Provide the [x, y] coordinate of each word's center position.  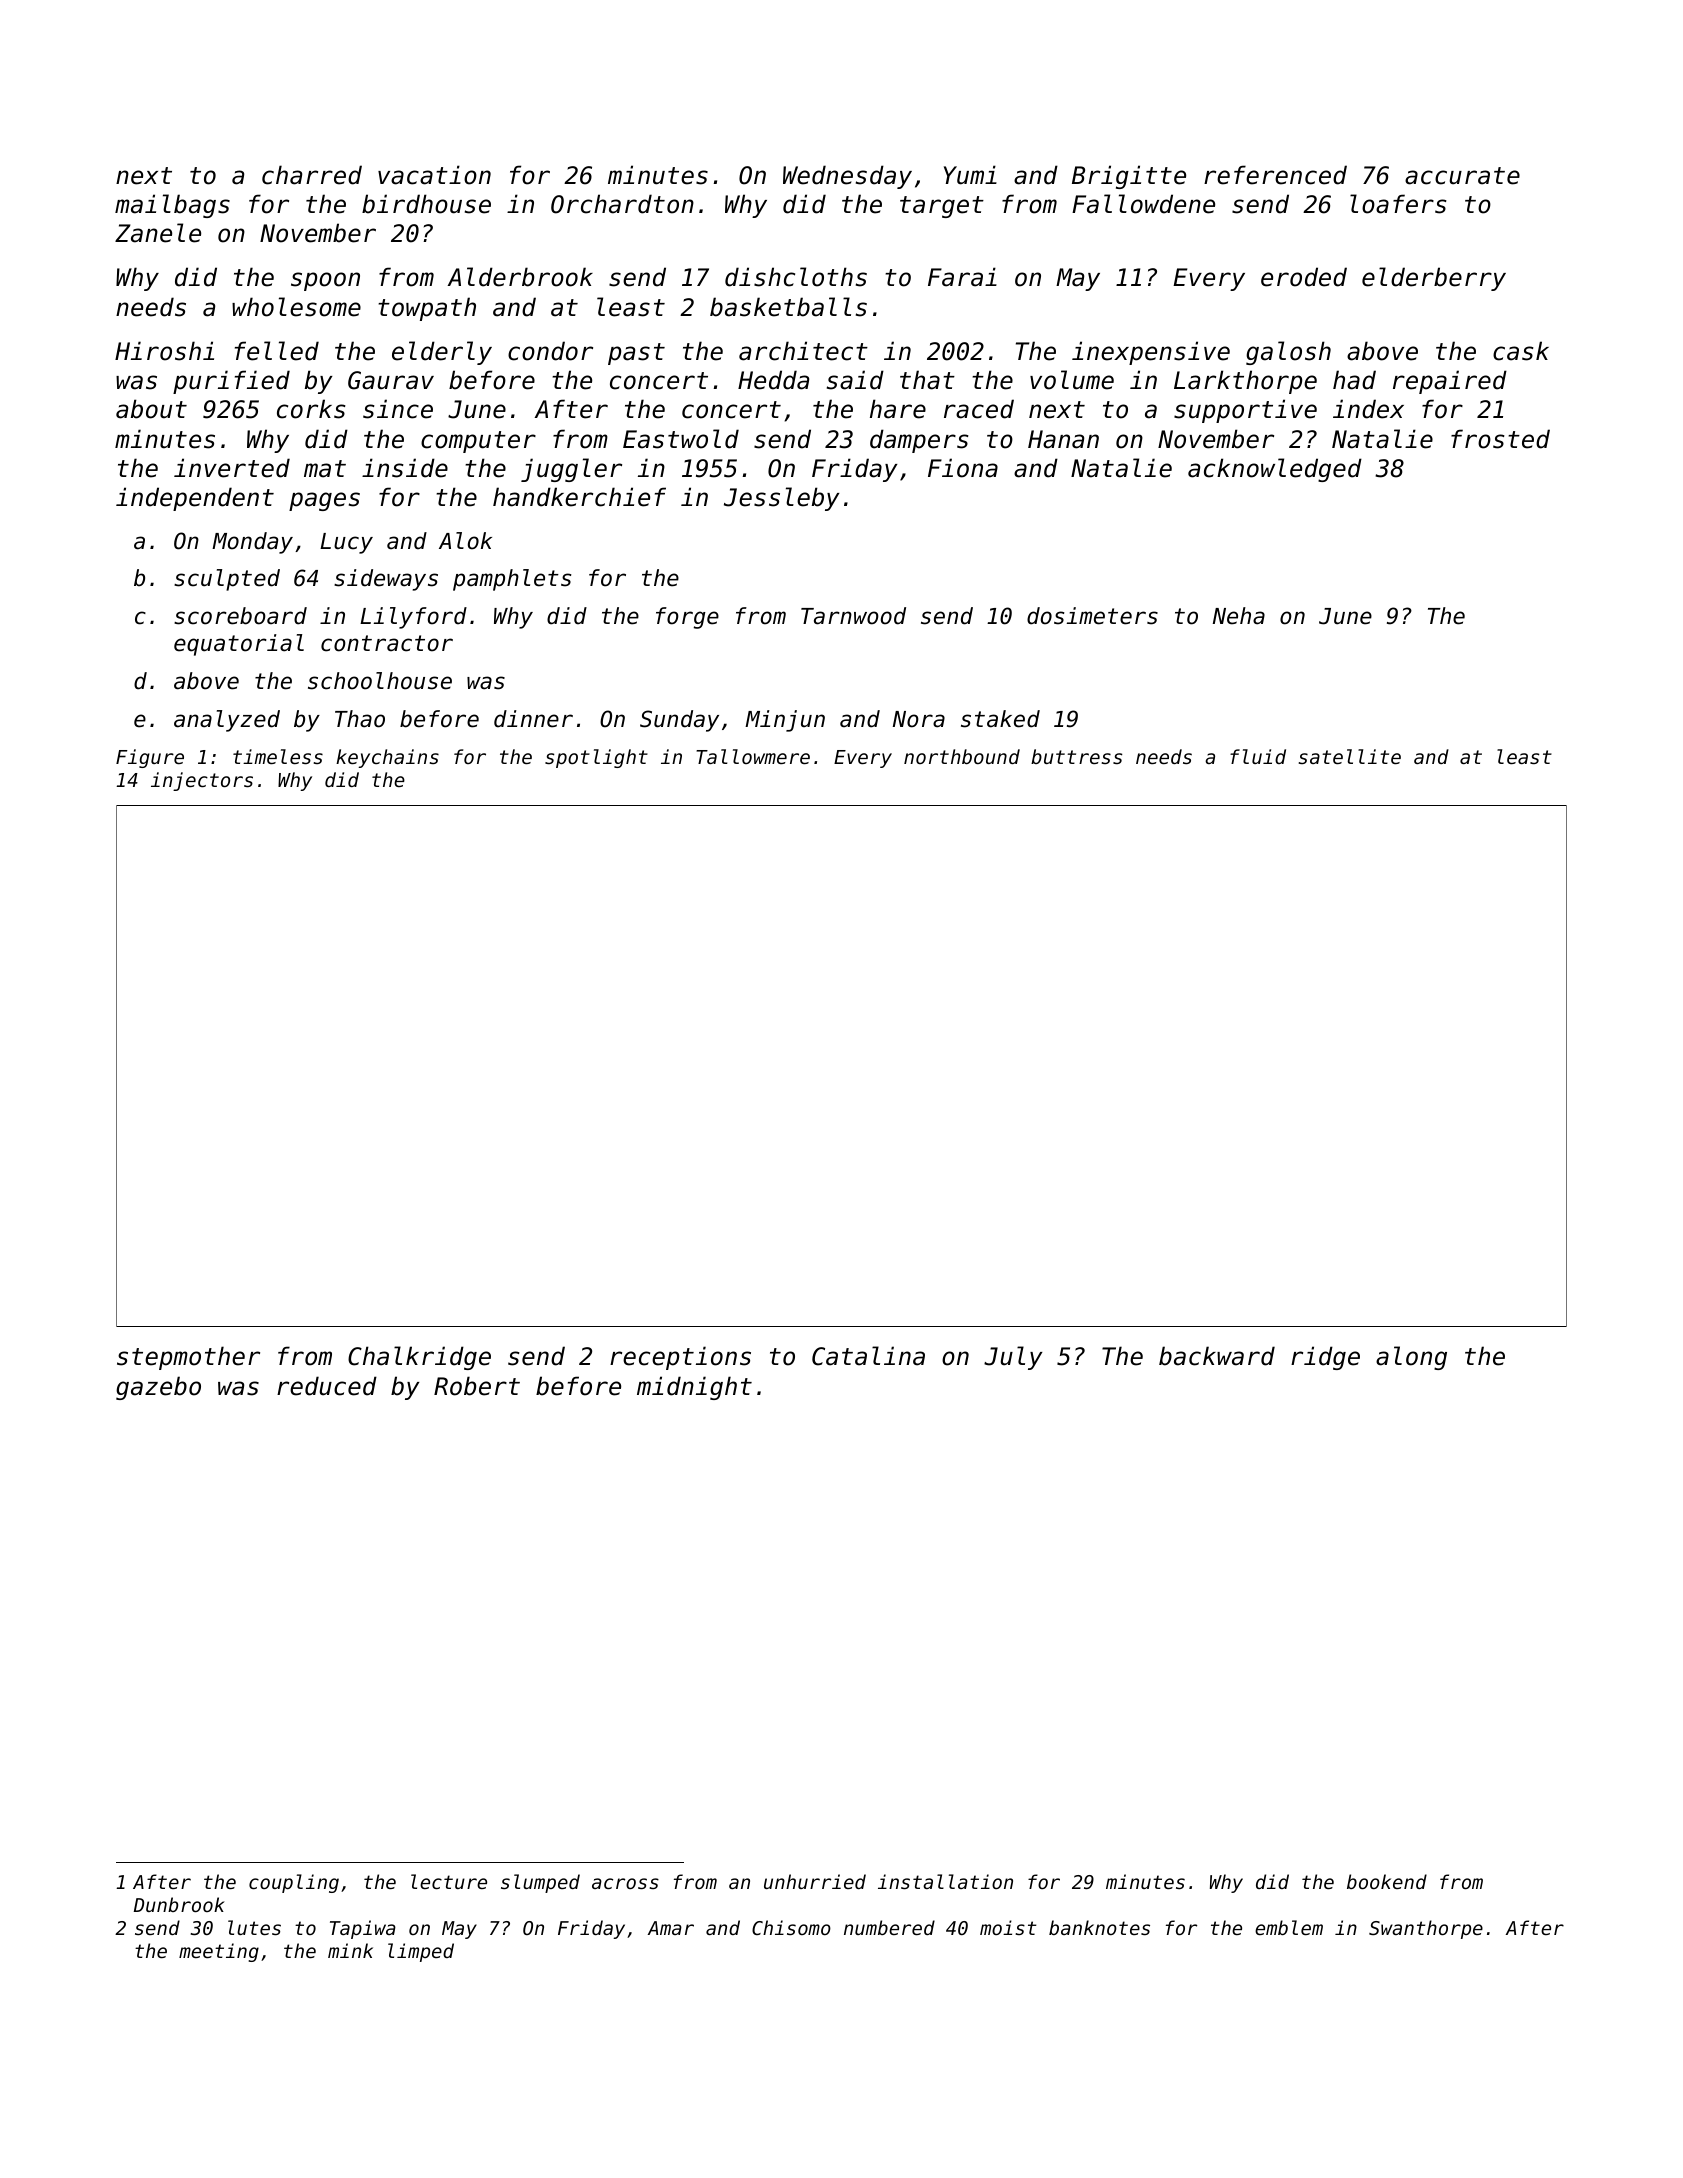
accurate [1462, 176]
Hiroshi [164, 351]
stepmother [188, 1358]
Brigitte [1129, 177]
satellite [1349, 756]
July [1013, 1358]
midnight [694, 1388]
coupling [294, 1883]
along [1411, 1358]
